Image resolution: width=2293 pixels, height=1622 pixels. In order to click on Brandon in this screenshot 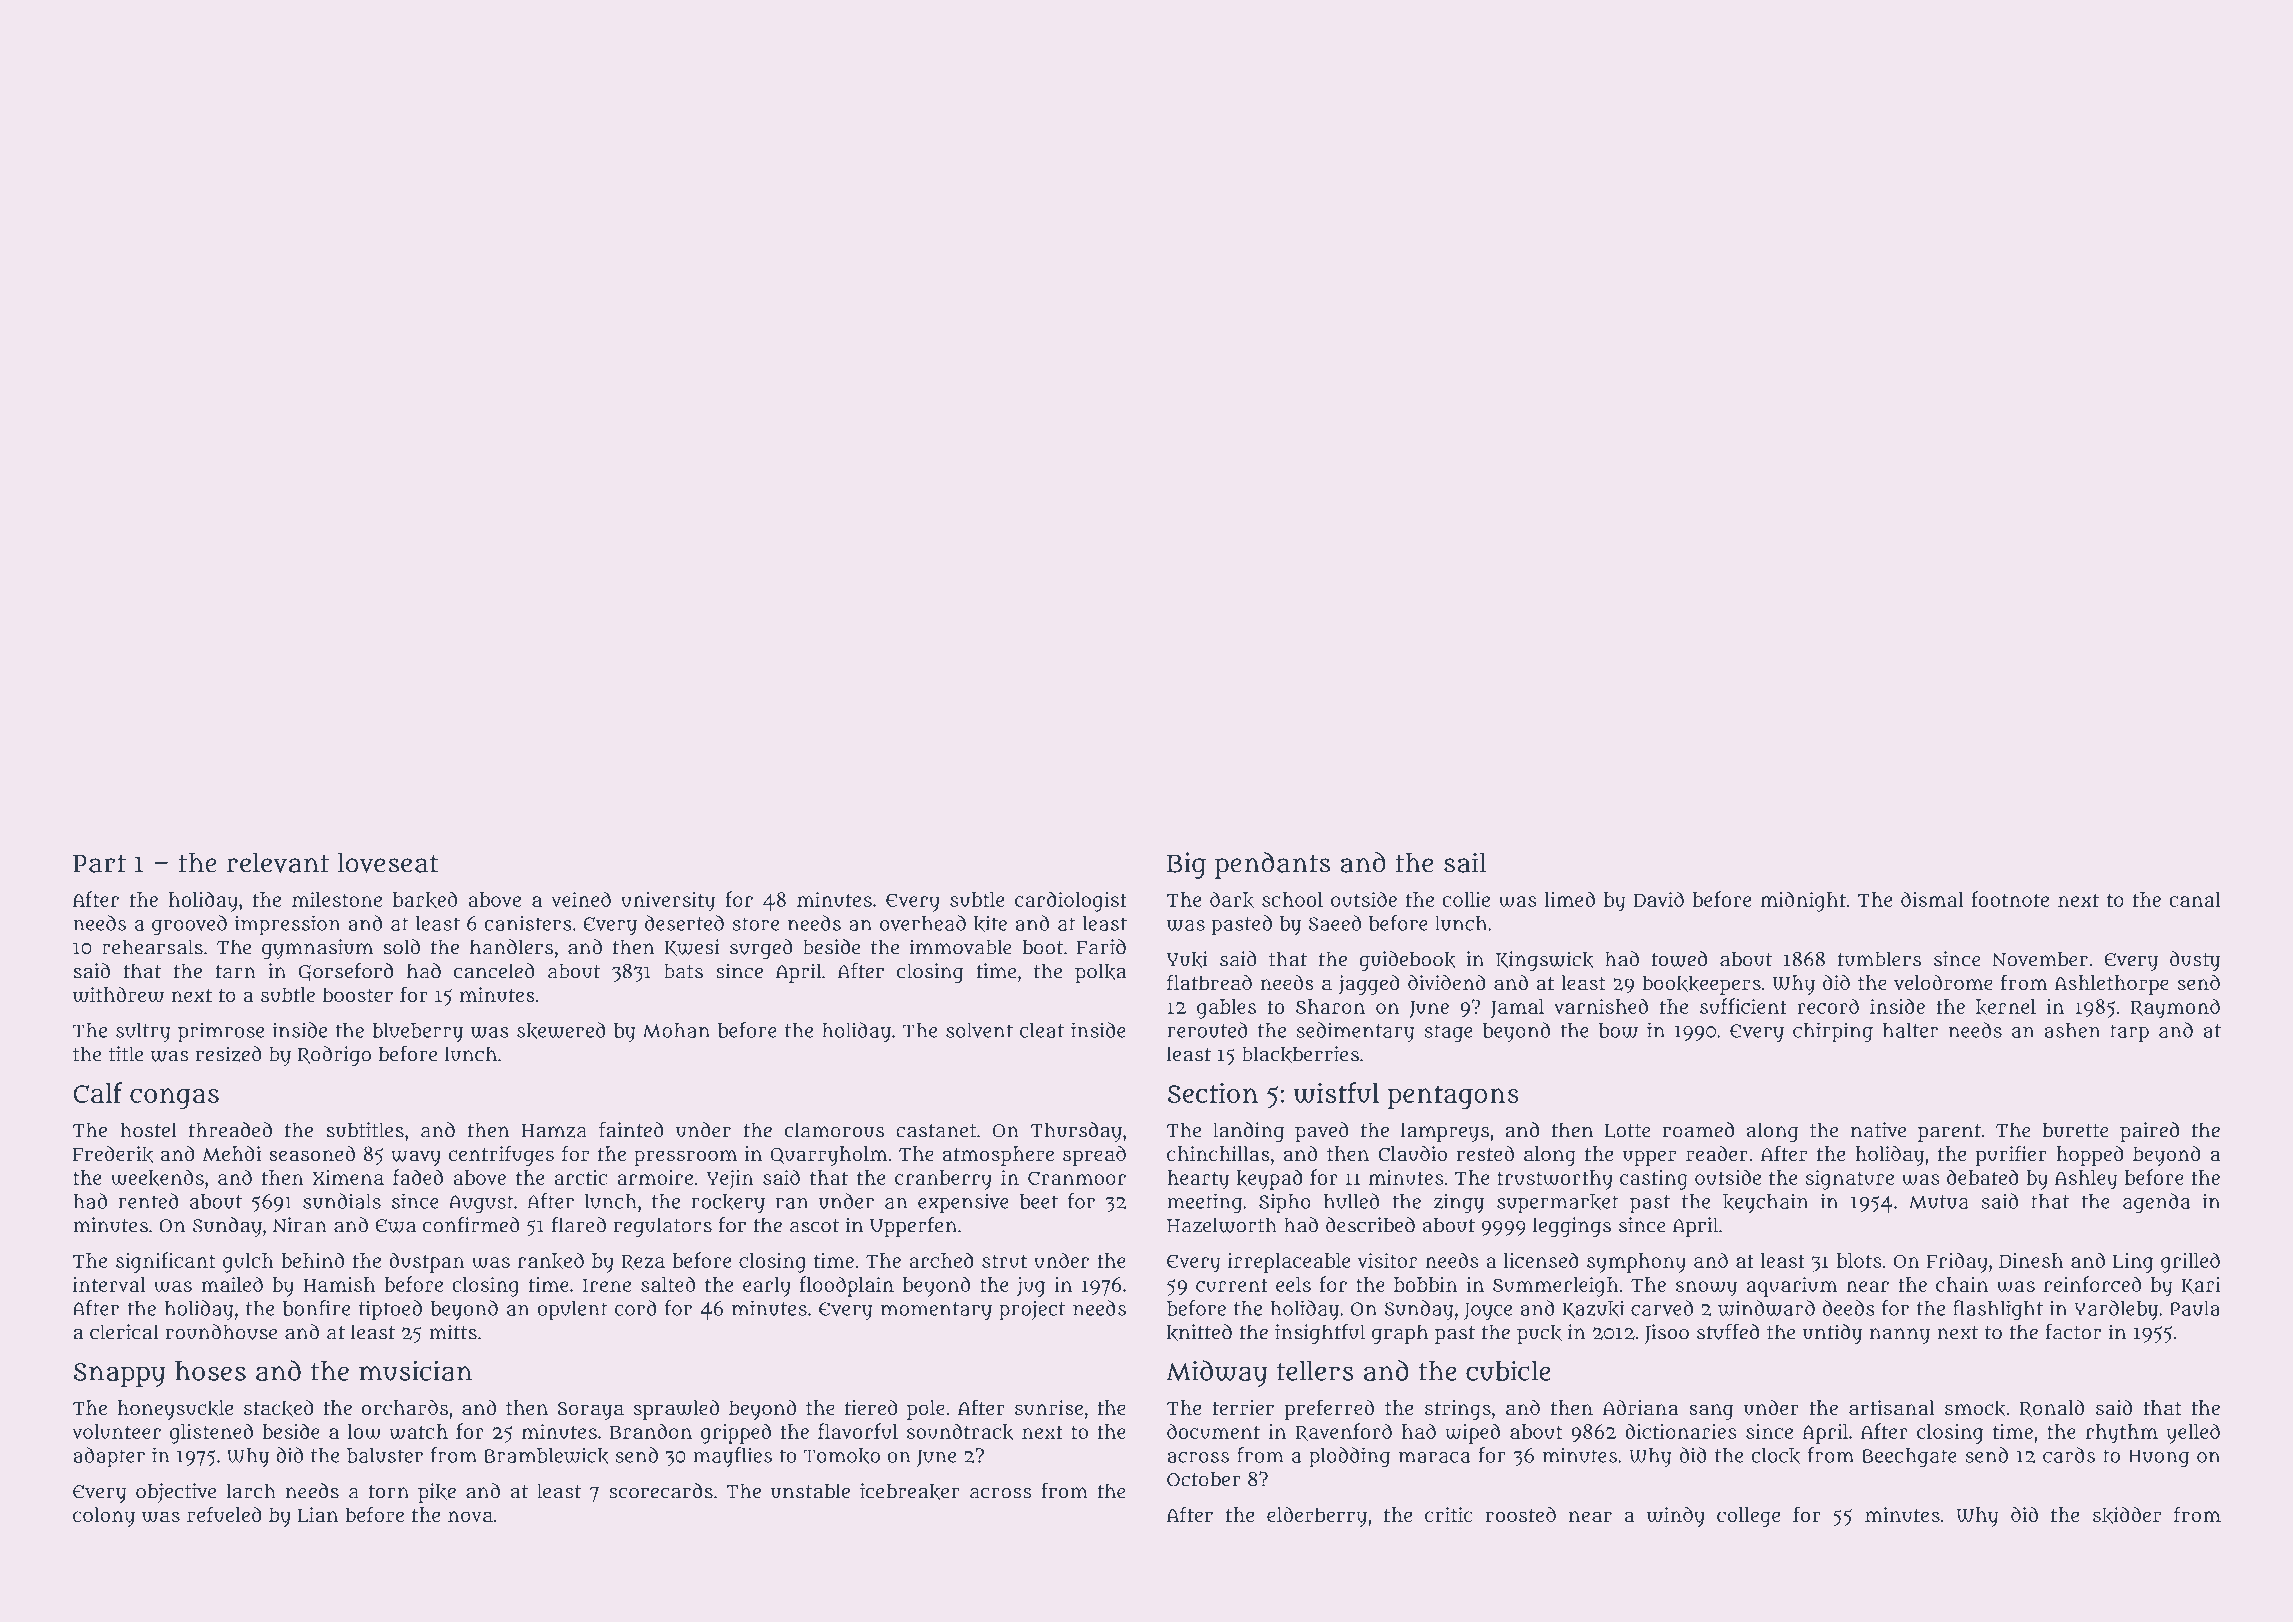, I will do `click(651, 1431)`.
